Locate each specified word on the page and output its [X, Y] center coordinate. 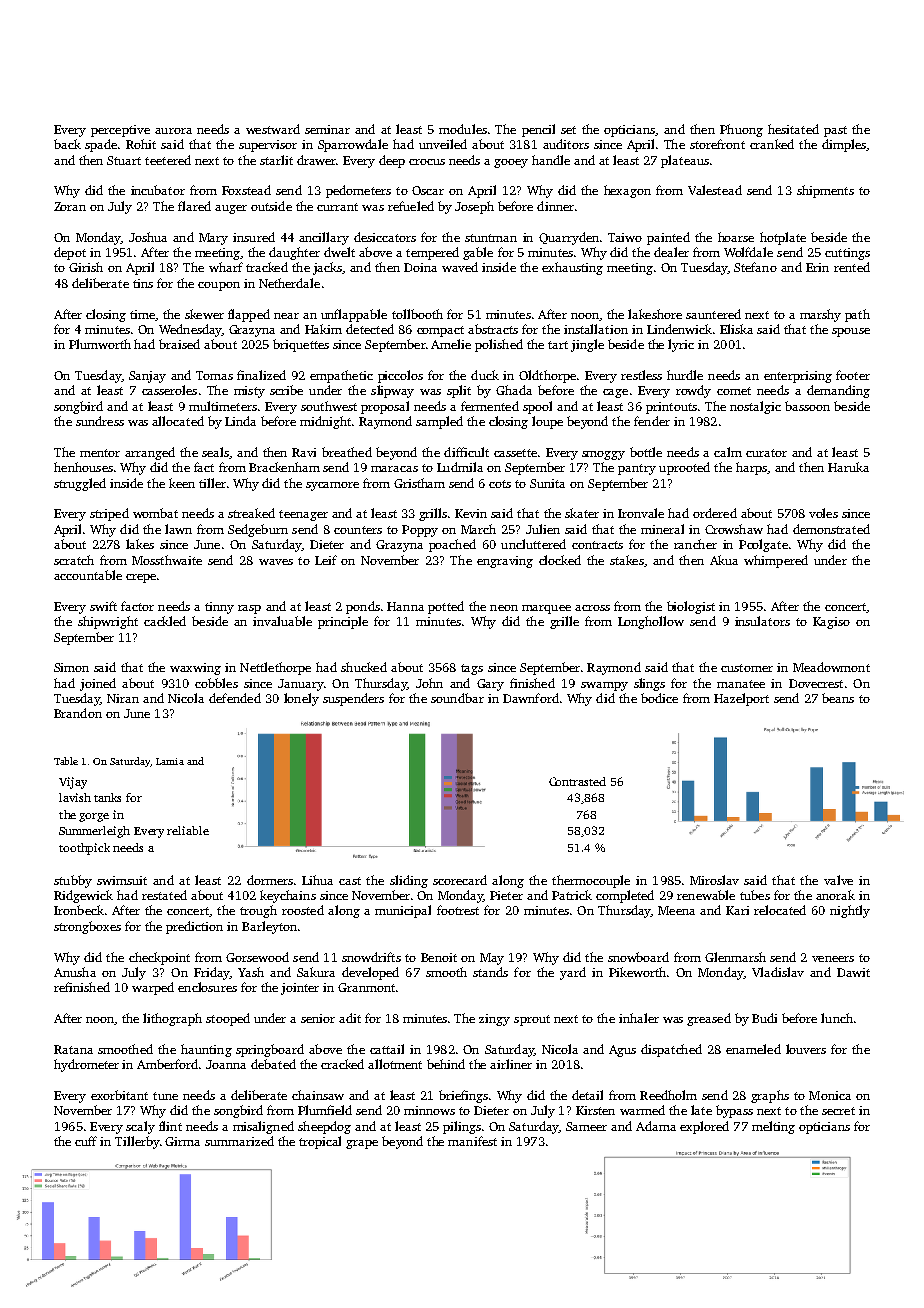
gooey [511, 163]
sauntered [713, 314]
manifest [472, 1141]
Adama [656, 1126]
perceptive [120, 131]
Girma [182, 1141]
